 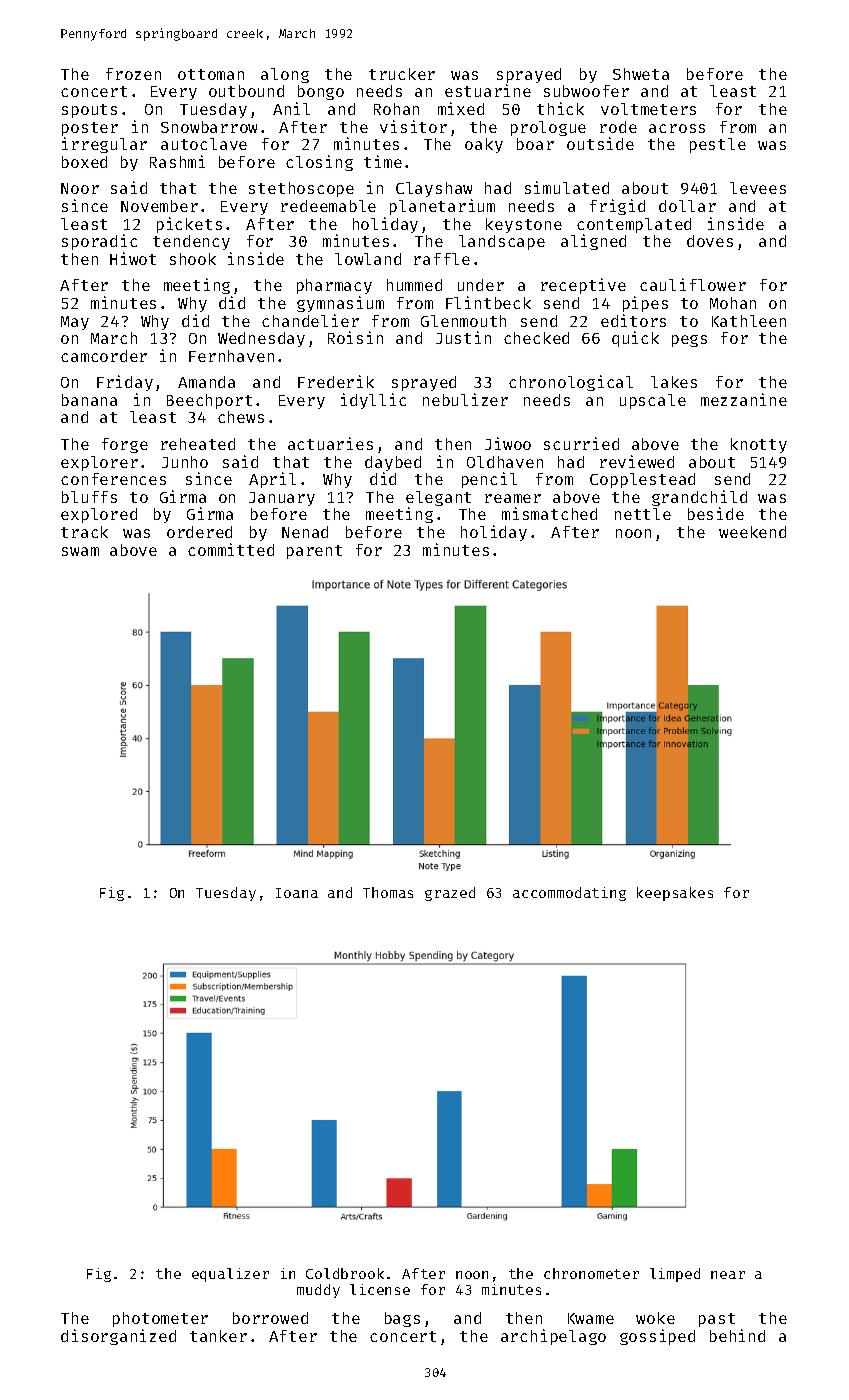 I want to click on license, so click(x=380, y=1289).
